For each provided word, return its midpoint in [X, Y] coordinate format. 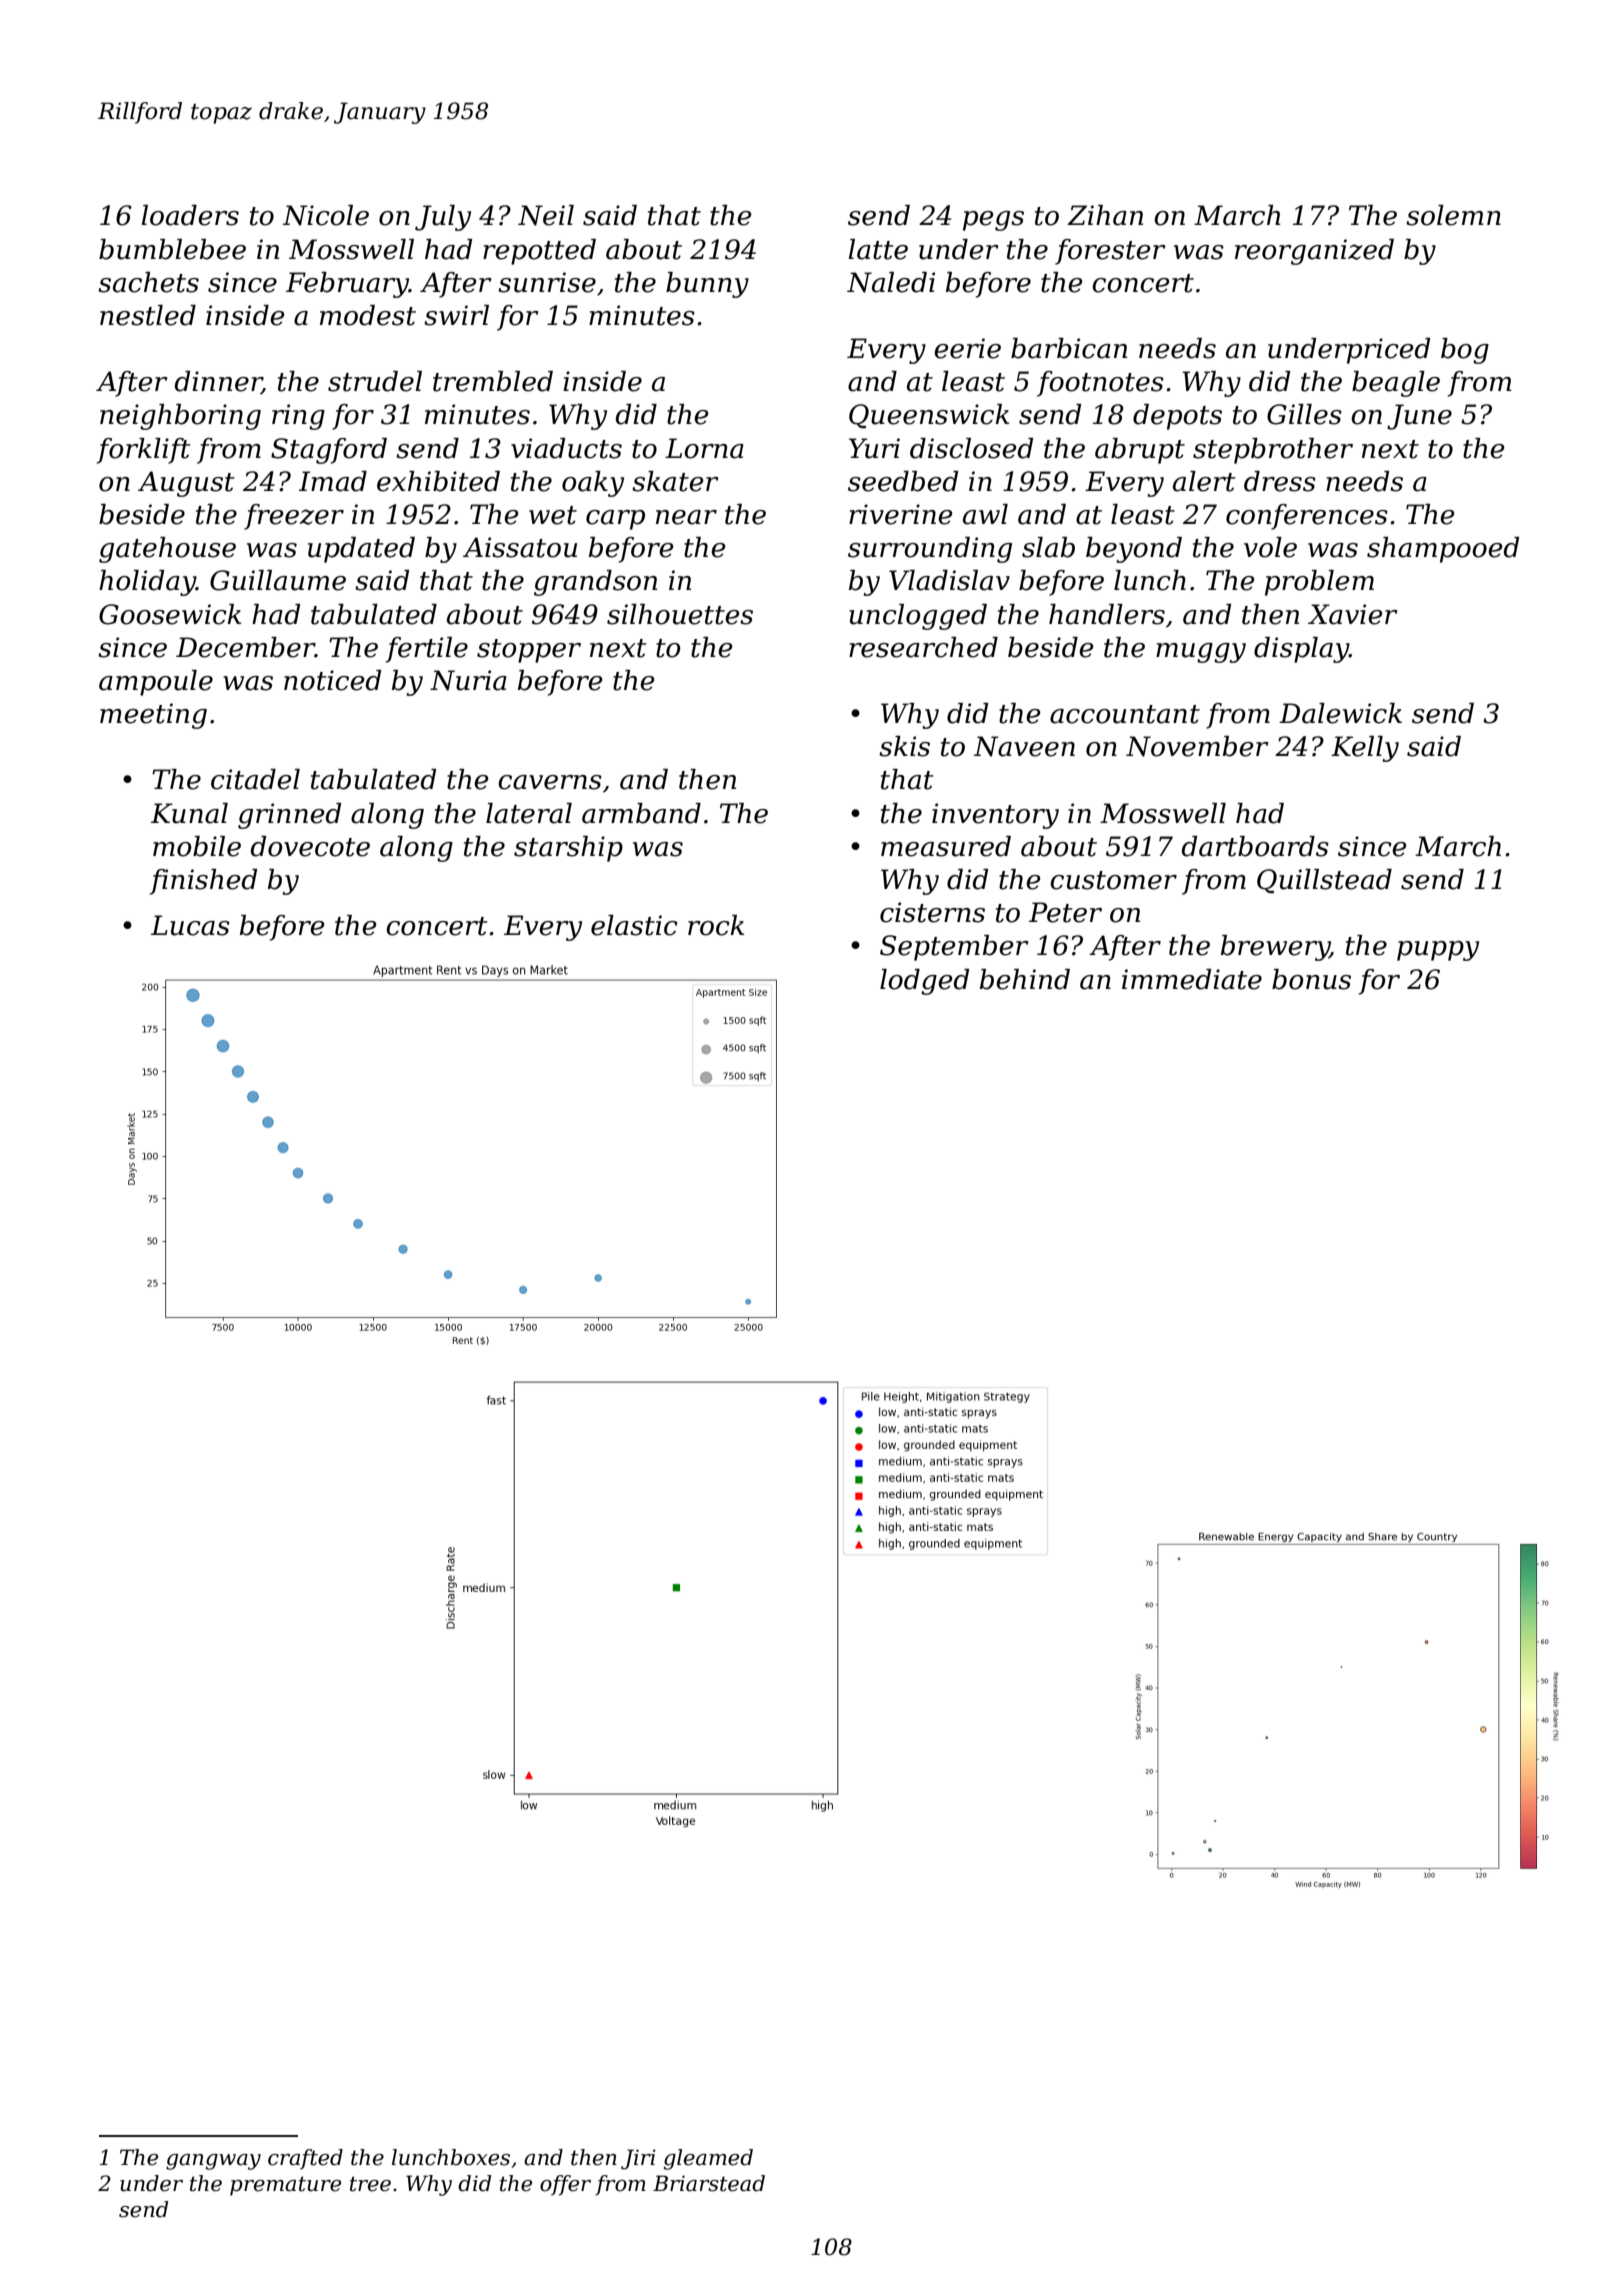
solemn [1453, 215]
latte [878, 249]
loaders [190, 215]
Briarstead [709, 2183]
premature [285, 2186]
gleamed [708, 2159]
